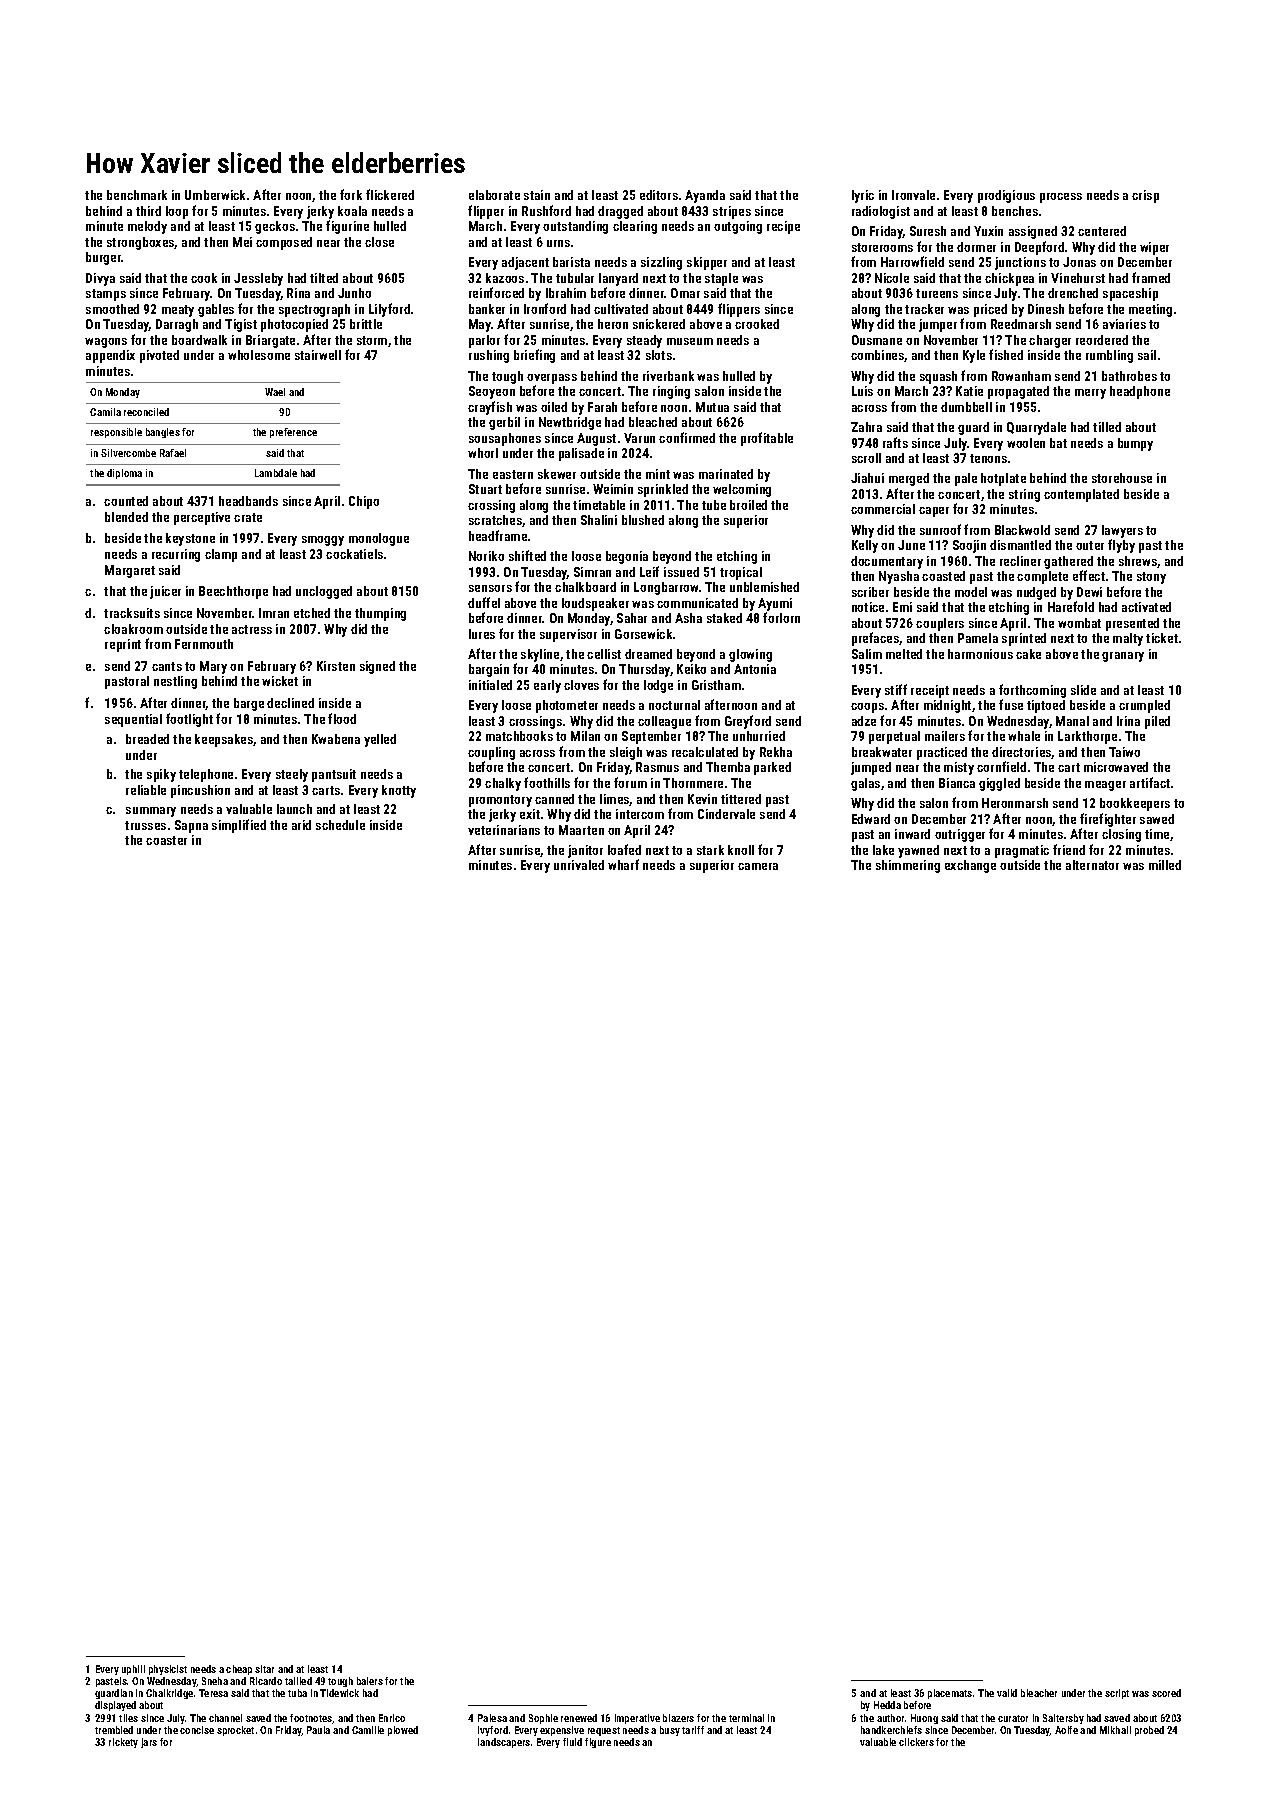 This screenshot has width=1271, height=1798. Describe the element at coordinates (1092, 865) in the screenshot. I see `alternator` at that location.
